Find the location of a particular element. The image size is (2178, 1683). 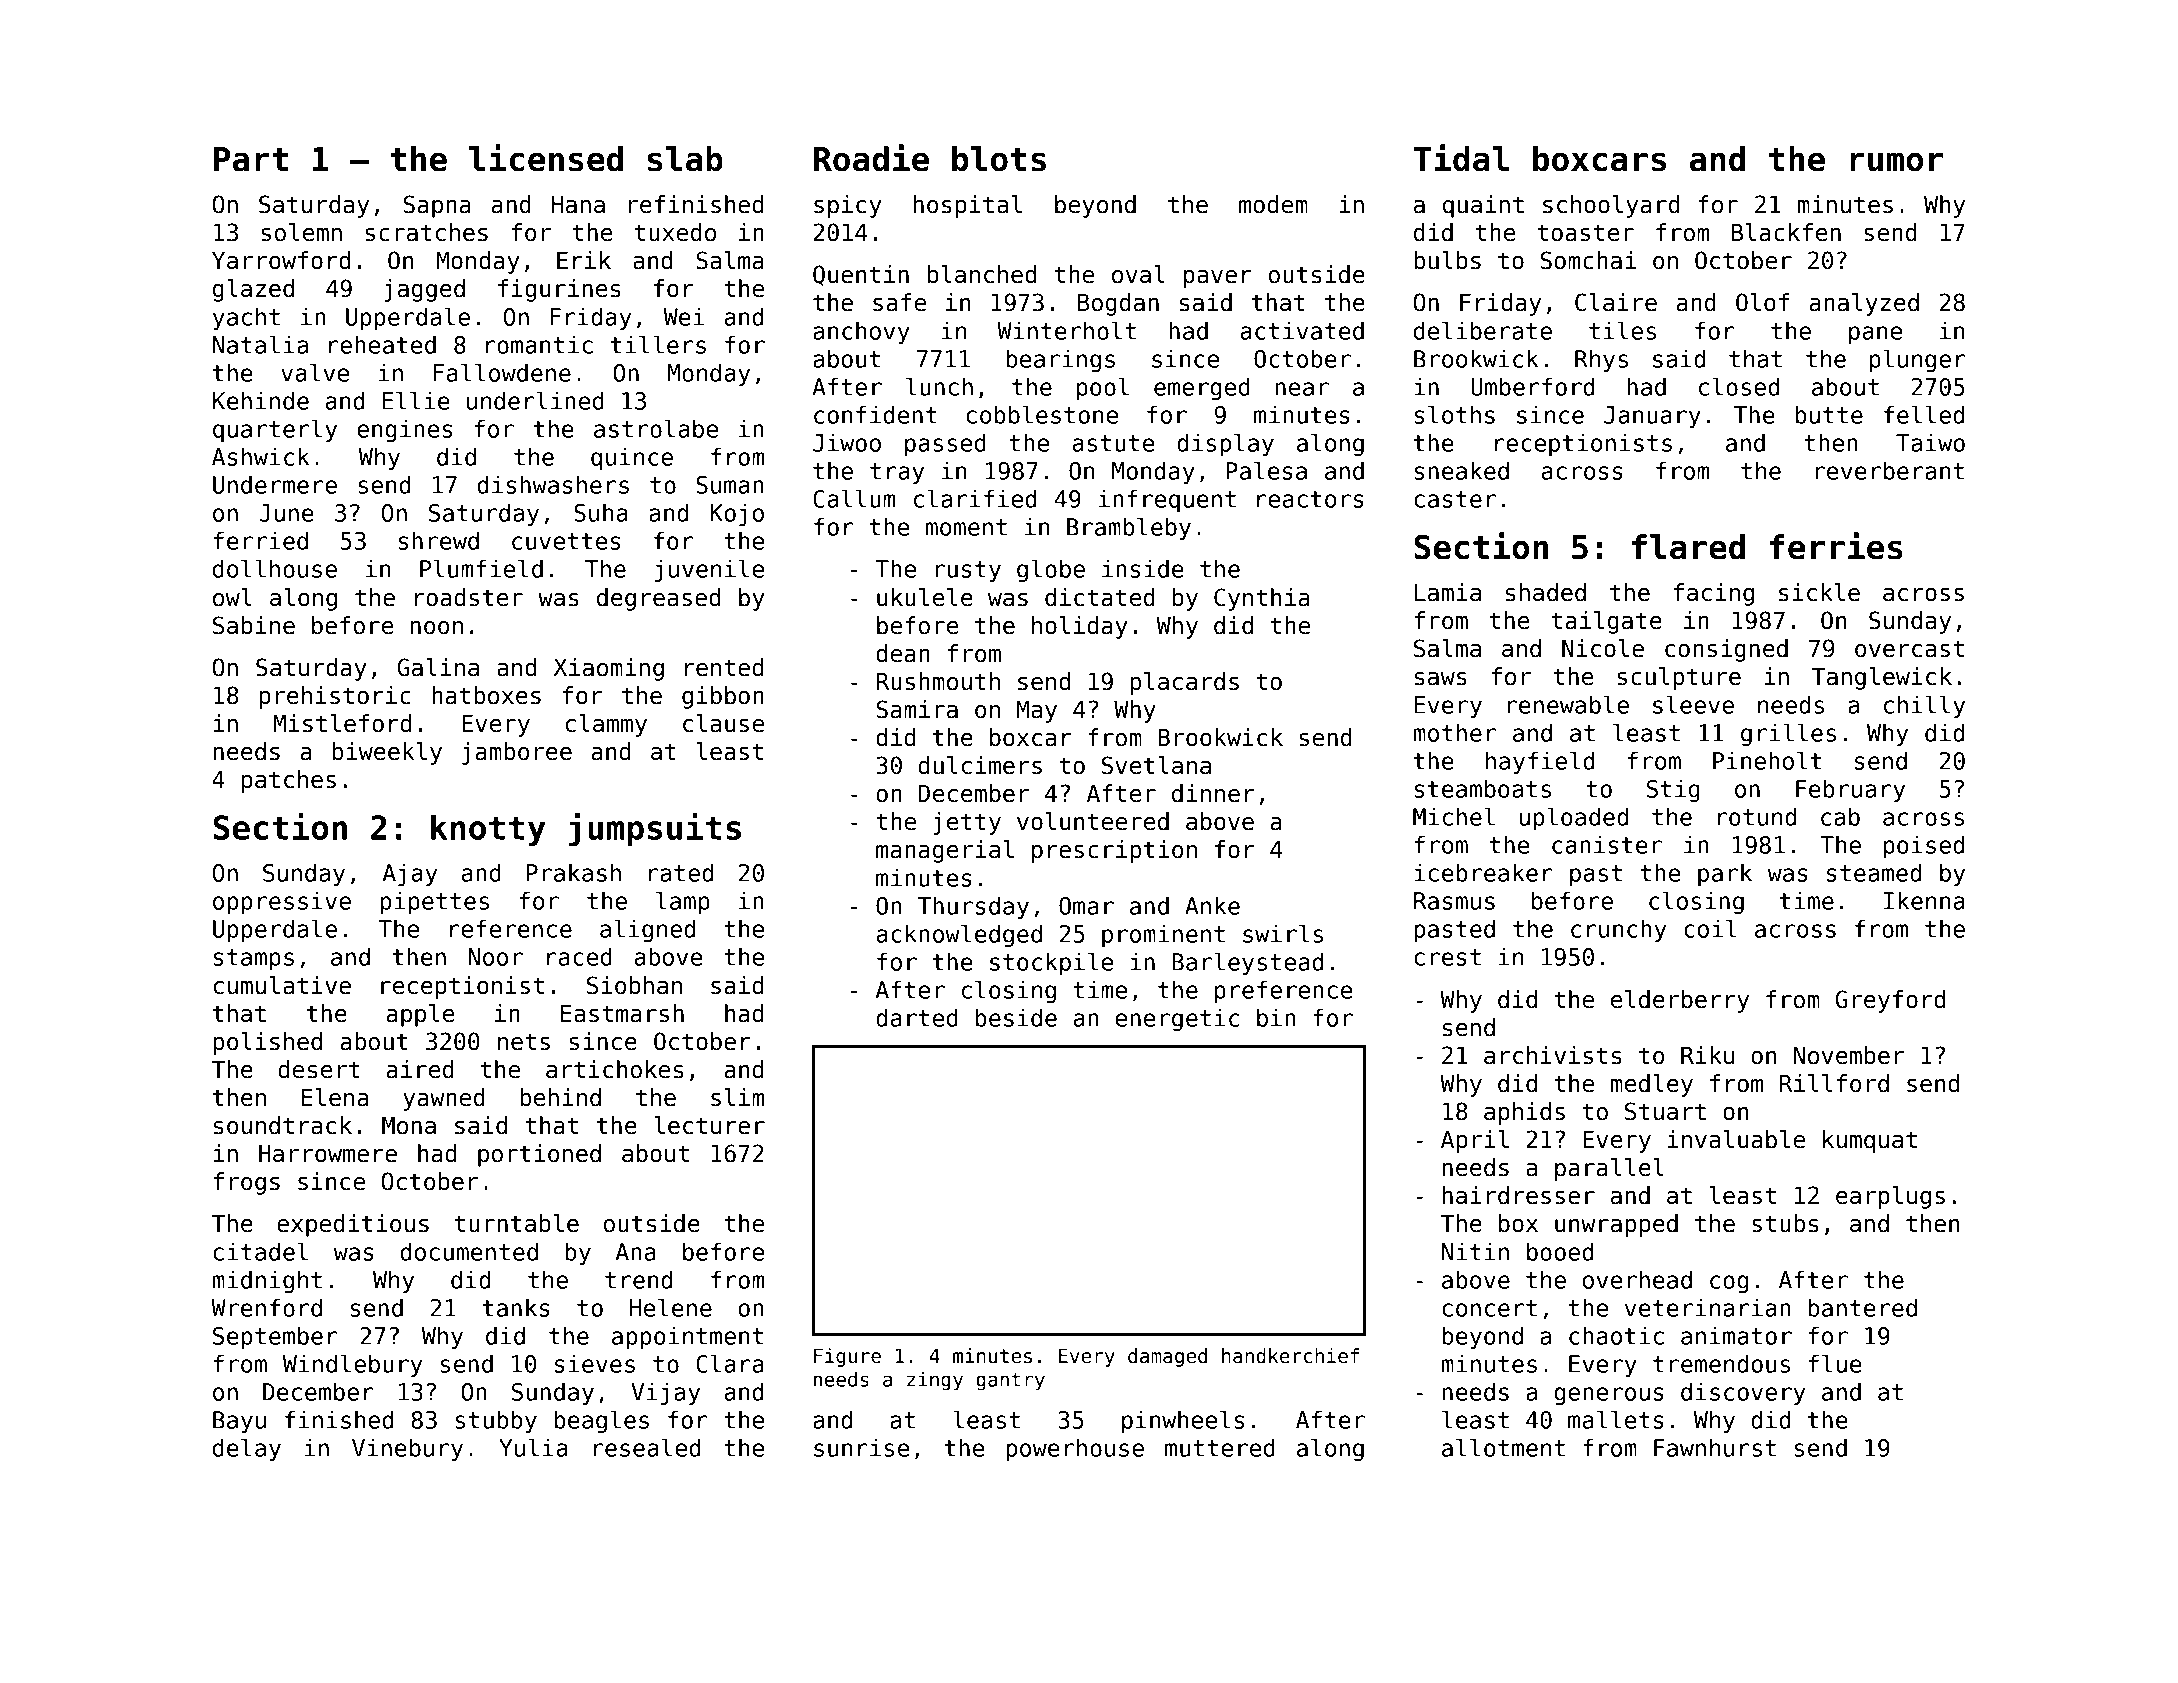

Natalia is located at coordinates (260, 344).
